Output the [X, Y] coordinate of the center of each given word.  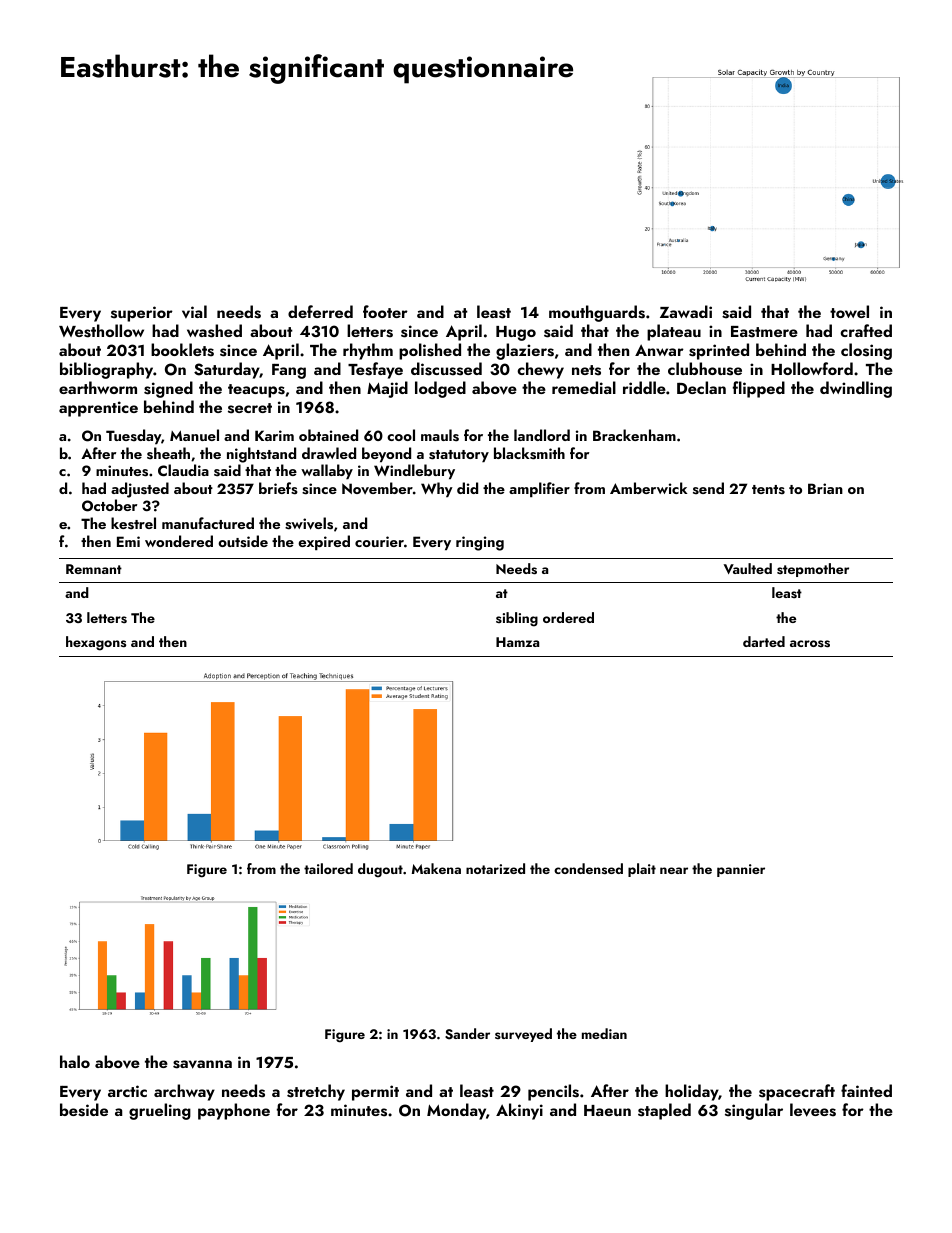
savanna [202, 1064]
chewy [540, 370]
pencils [553, 1092]
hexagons [96, 643]
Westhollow [101, 331]
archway [184, 1092]
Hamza [517, 642]
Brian [825, 488]
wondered [179, 541]
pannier [741, 870]
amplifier [539, 489]
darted [764, 641]
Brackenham [634, 435]
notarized [495, 868]
